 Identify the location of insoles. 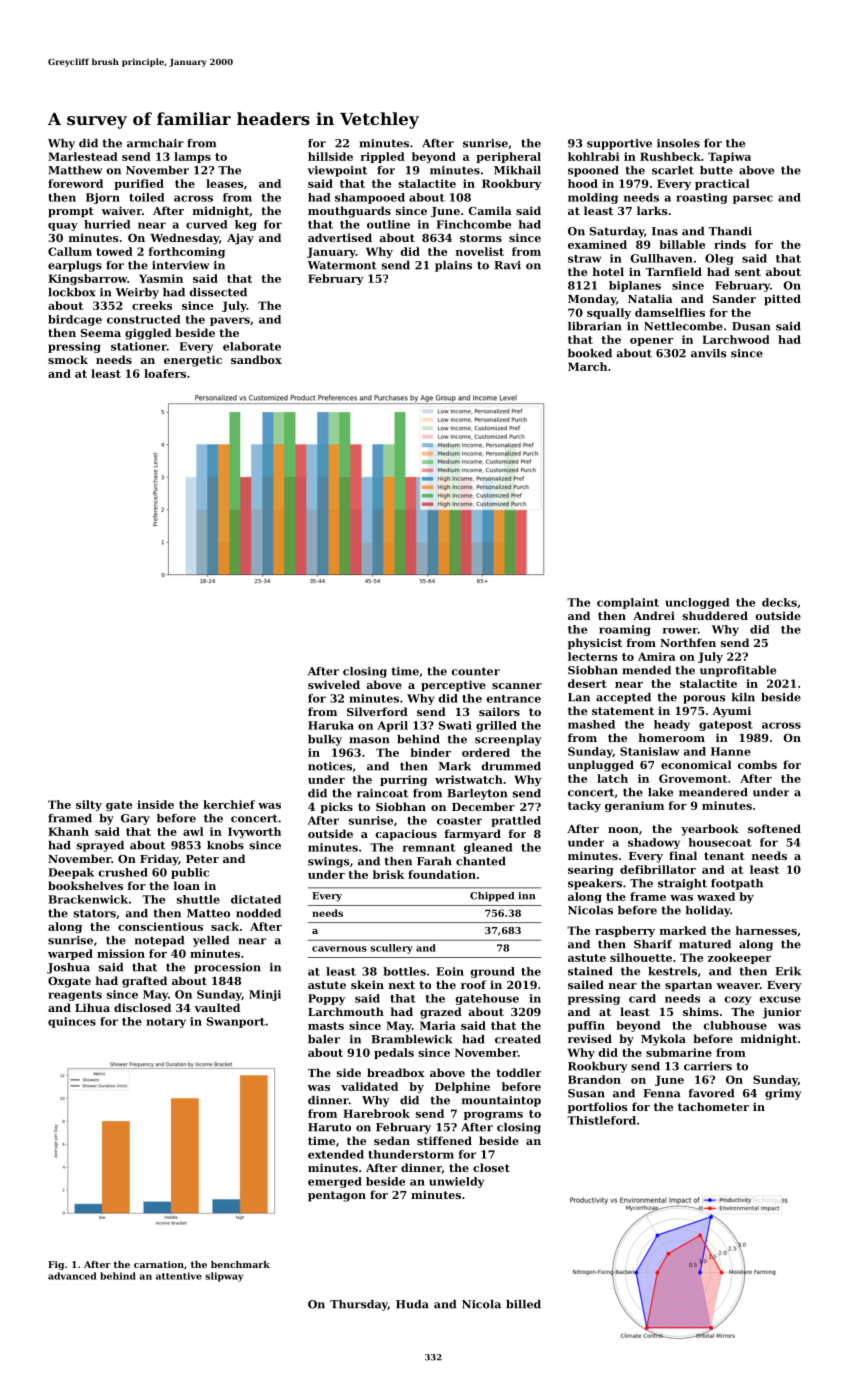
(678, 143).
